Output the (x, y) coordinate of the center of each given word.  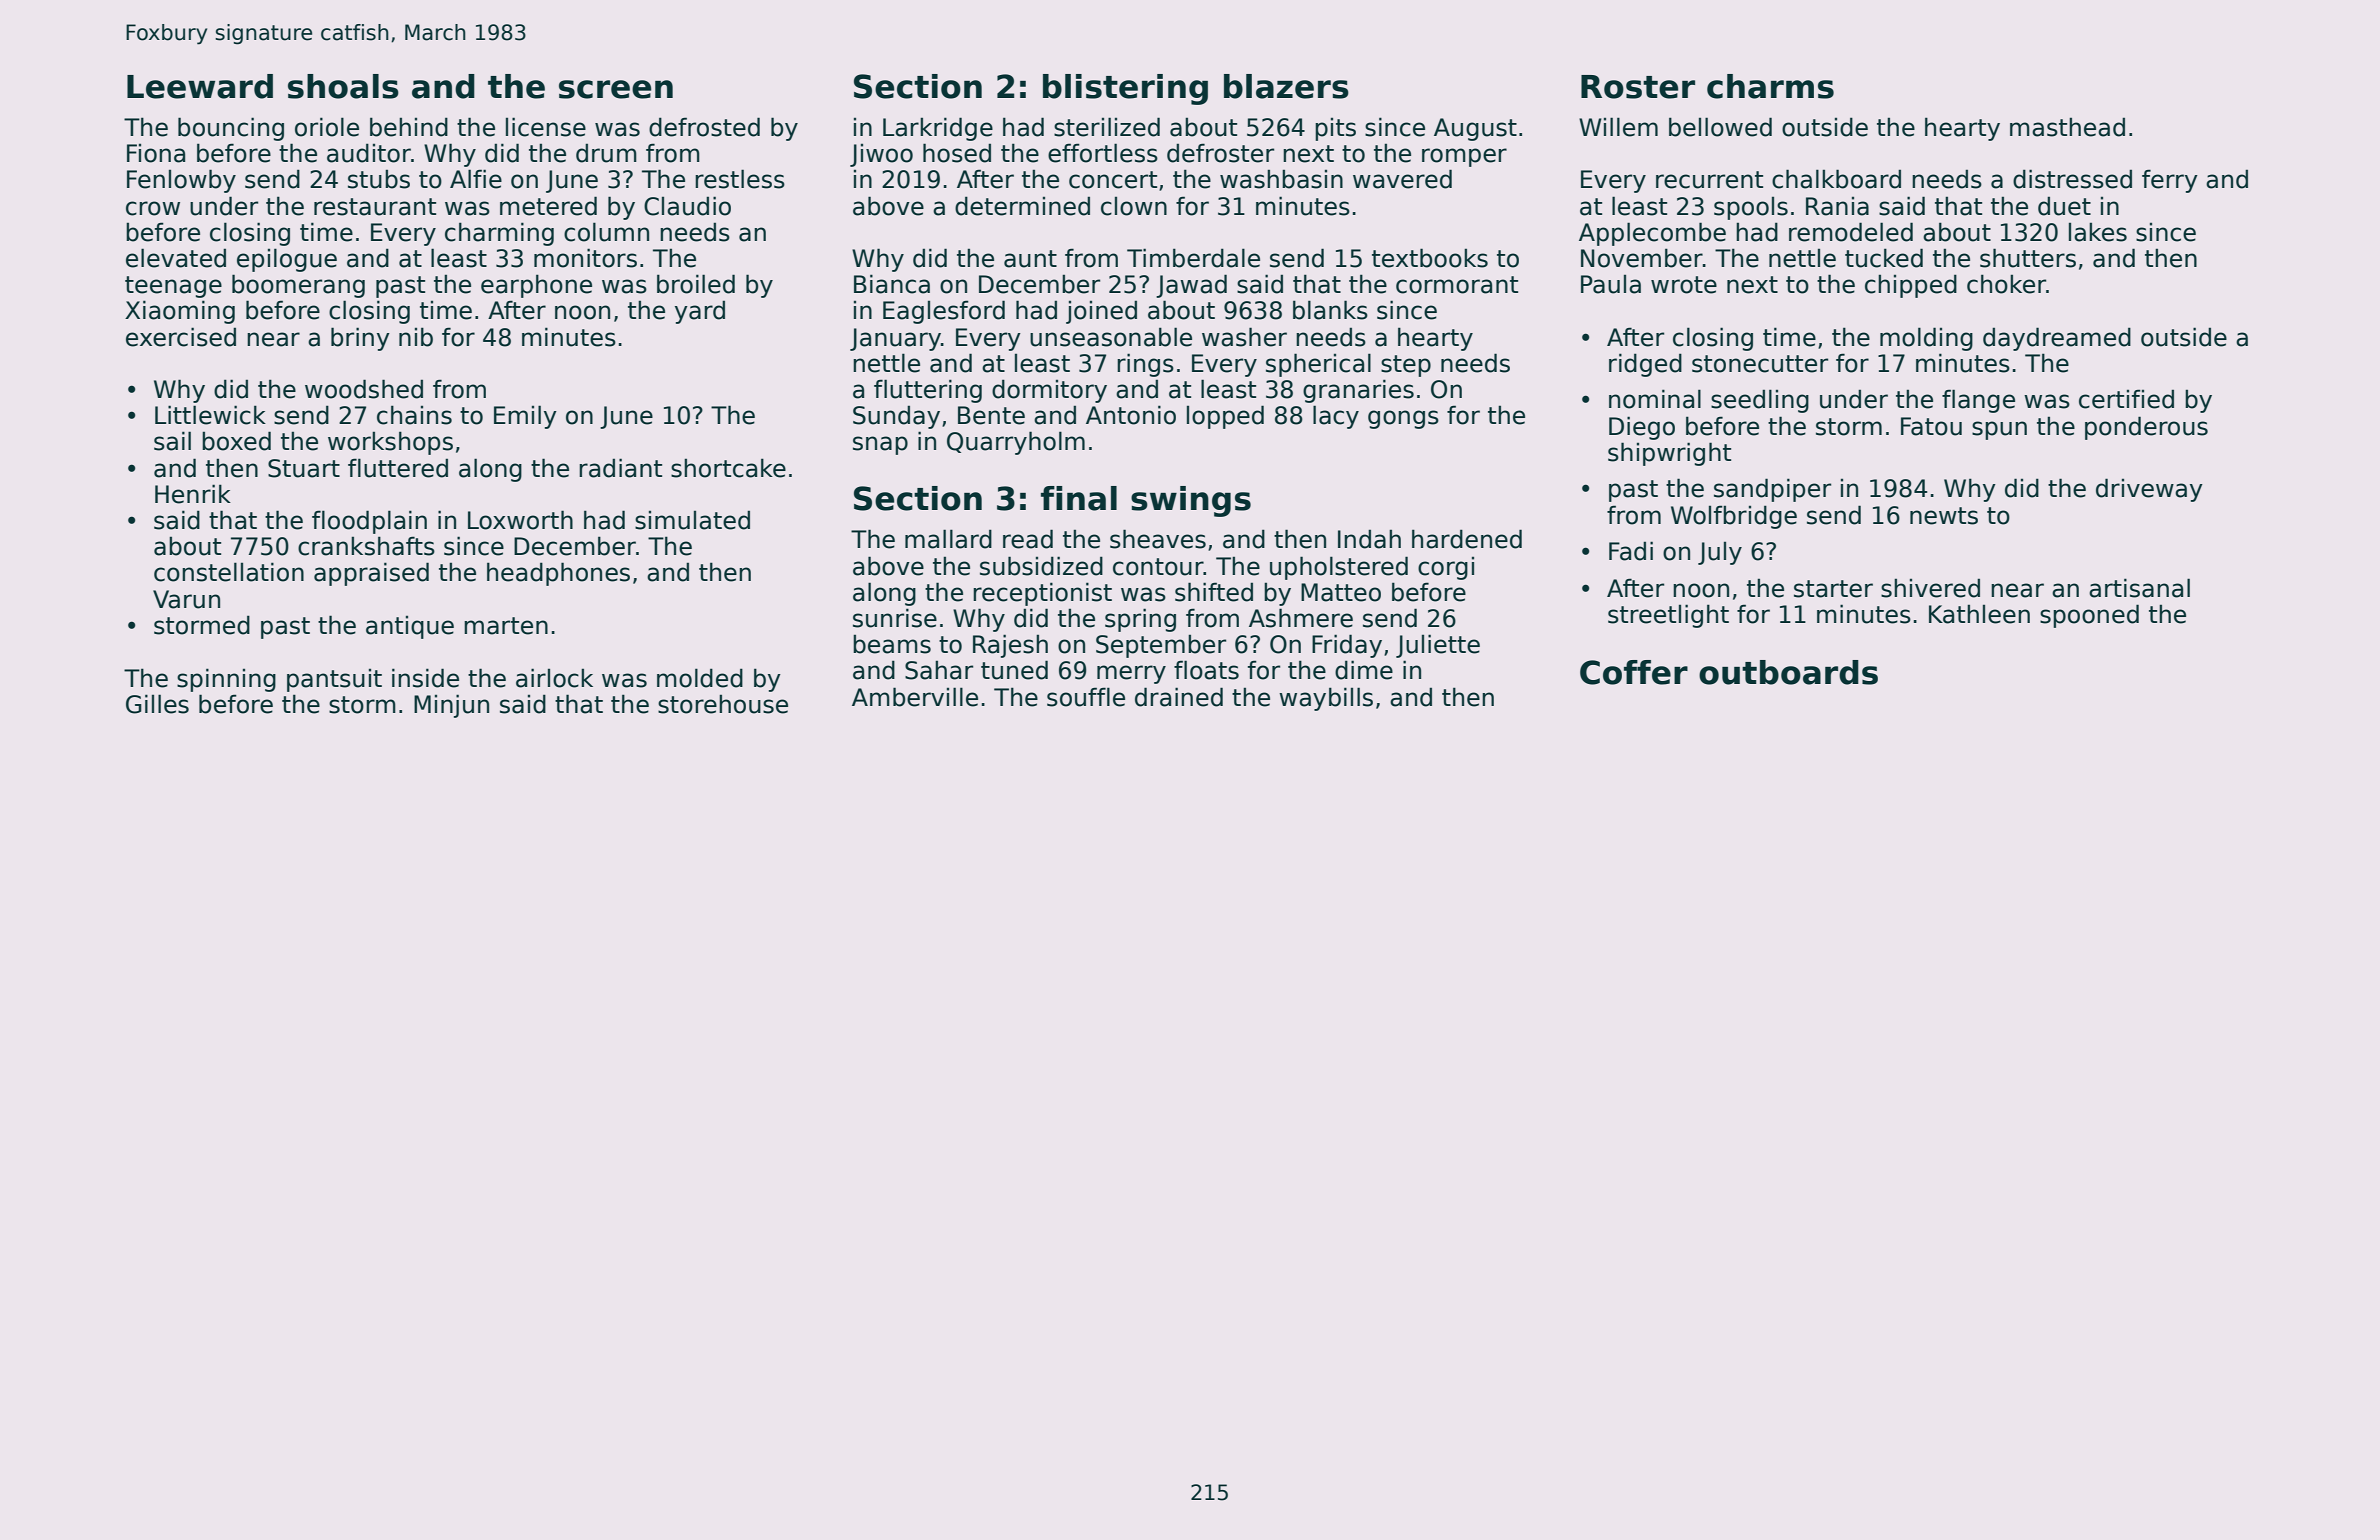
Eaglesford (944, 312)
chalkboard (1836, 179)
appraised (371, 574)
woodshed (364, 389)
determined (1022, 206)
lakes (2098, 232)
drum (606, 153)
